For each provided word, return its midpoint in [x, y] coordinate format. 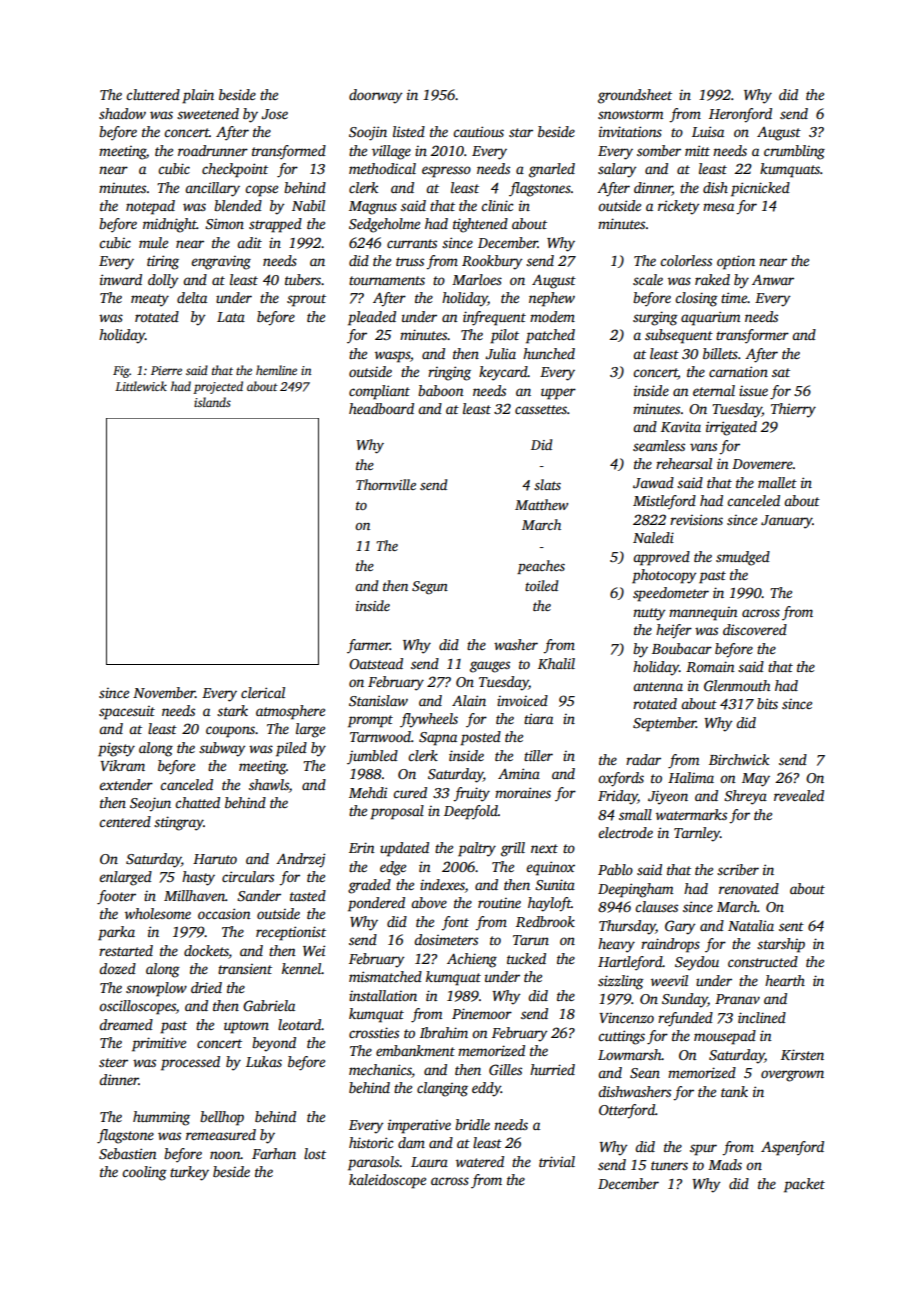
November [164, 692]
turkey [189, 1173]
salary [617, 170]
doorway [375, 96]
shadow [122, 113]
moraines [523, 792]
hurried [552, 1069]
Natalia [751, 925]
